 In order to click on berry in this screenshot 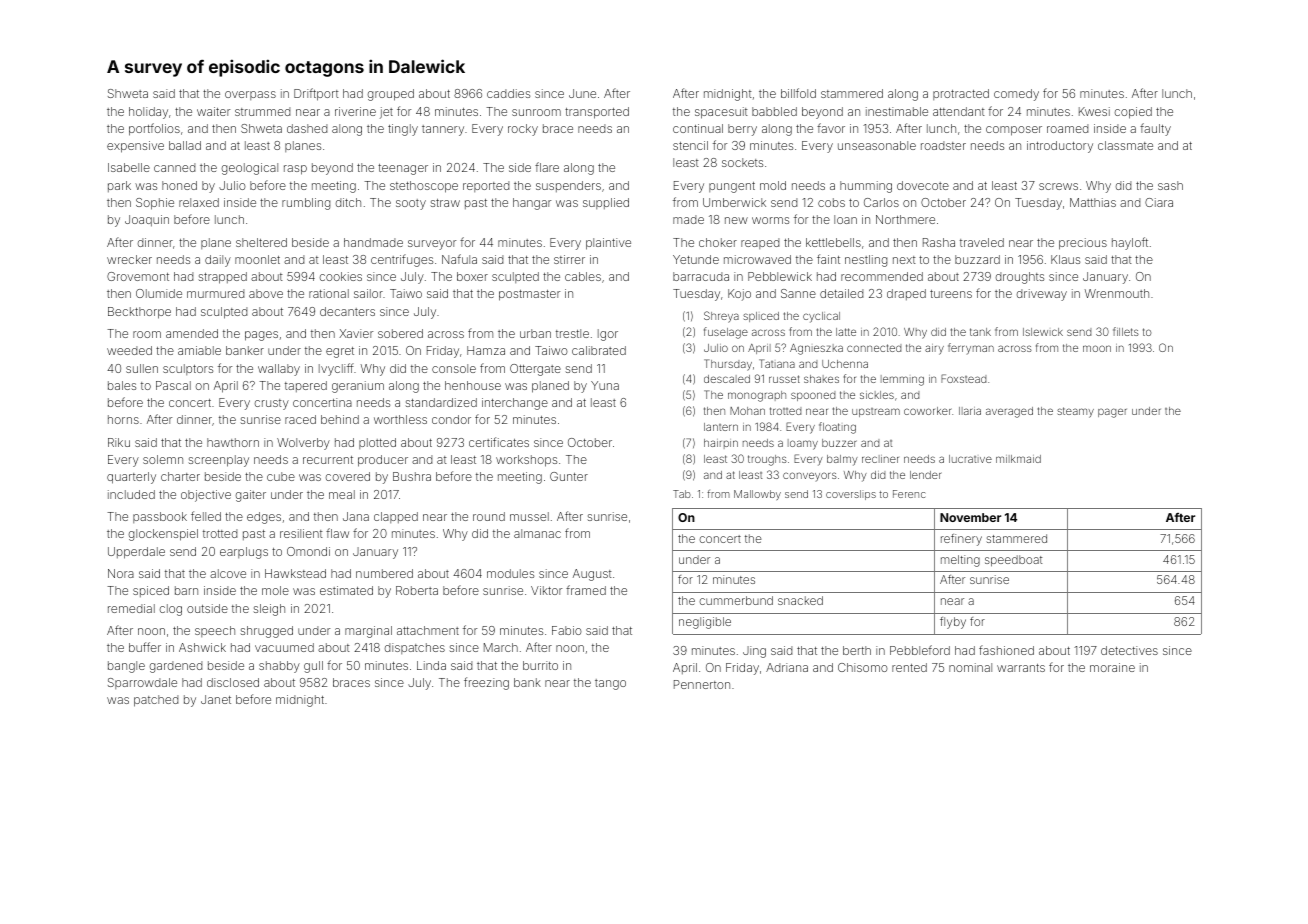, I will do `click(742, 130)`.
